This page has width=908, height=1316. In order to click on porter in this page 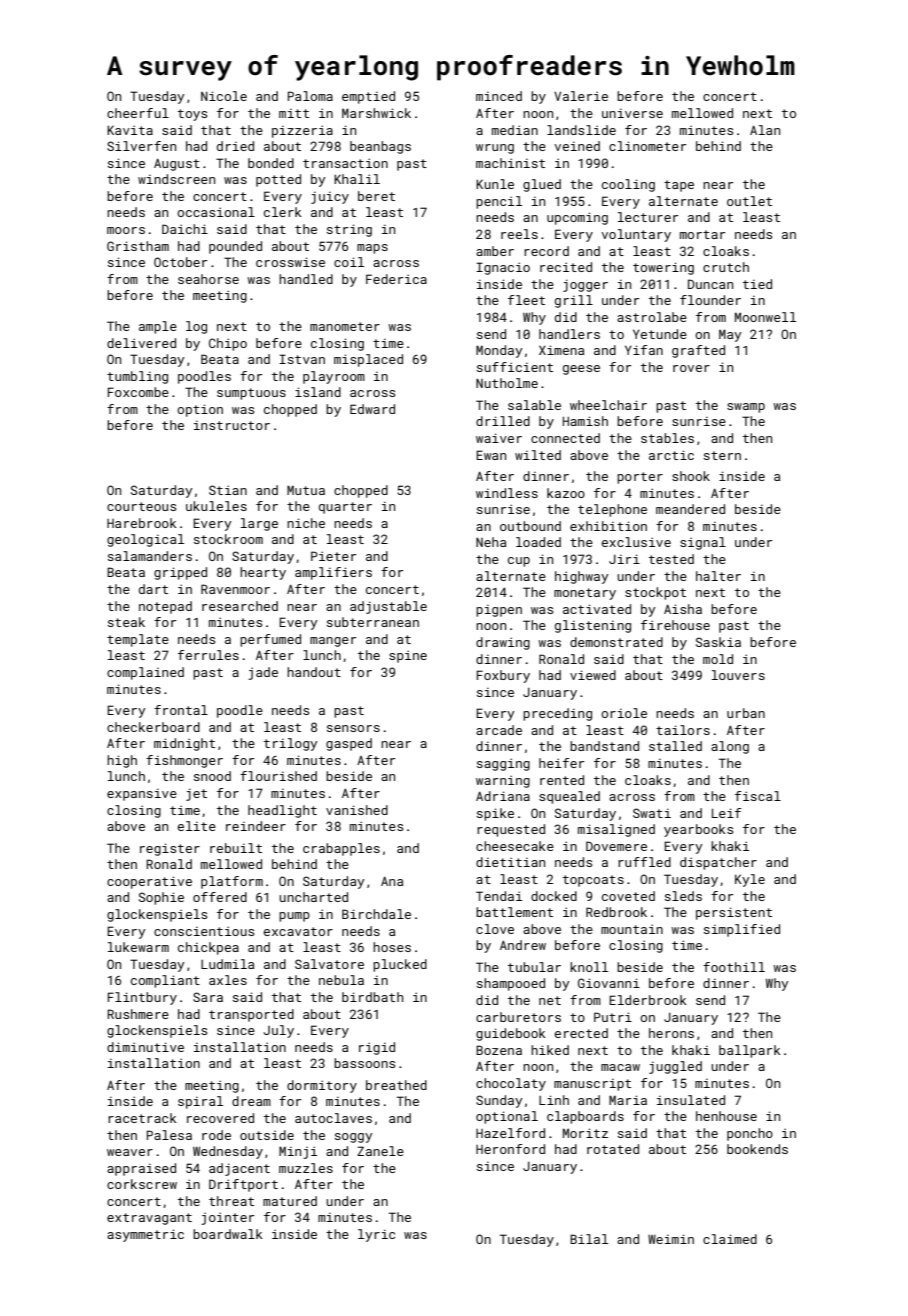, I will do `click(640, 478)`.
